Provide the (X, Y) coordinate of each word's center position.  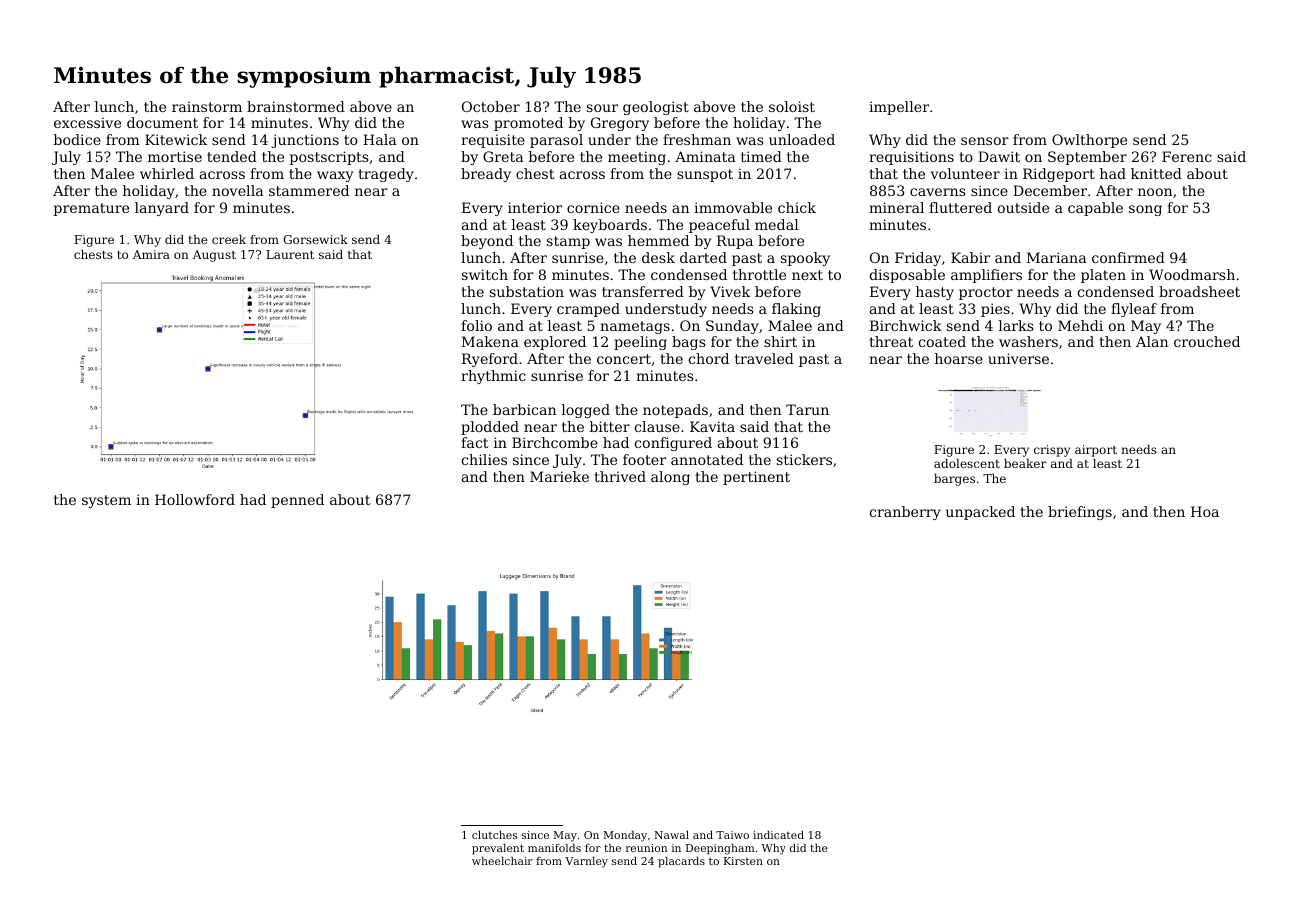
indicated (778, 835)
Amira (151, 254)
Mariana (1057, 257)
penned (297, 501)
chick (797, 207)
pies (995, 310)
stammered (309, 190)
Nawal (671, 835)
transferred (643, 291)
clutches (494, 835)
